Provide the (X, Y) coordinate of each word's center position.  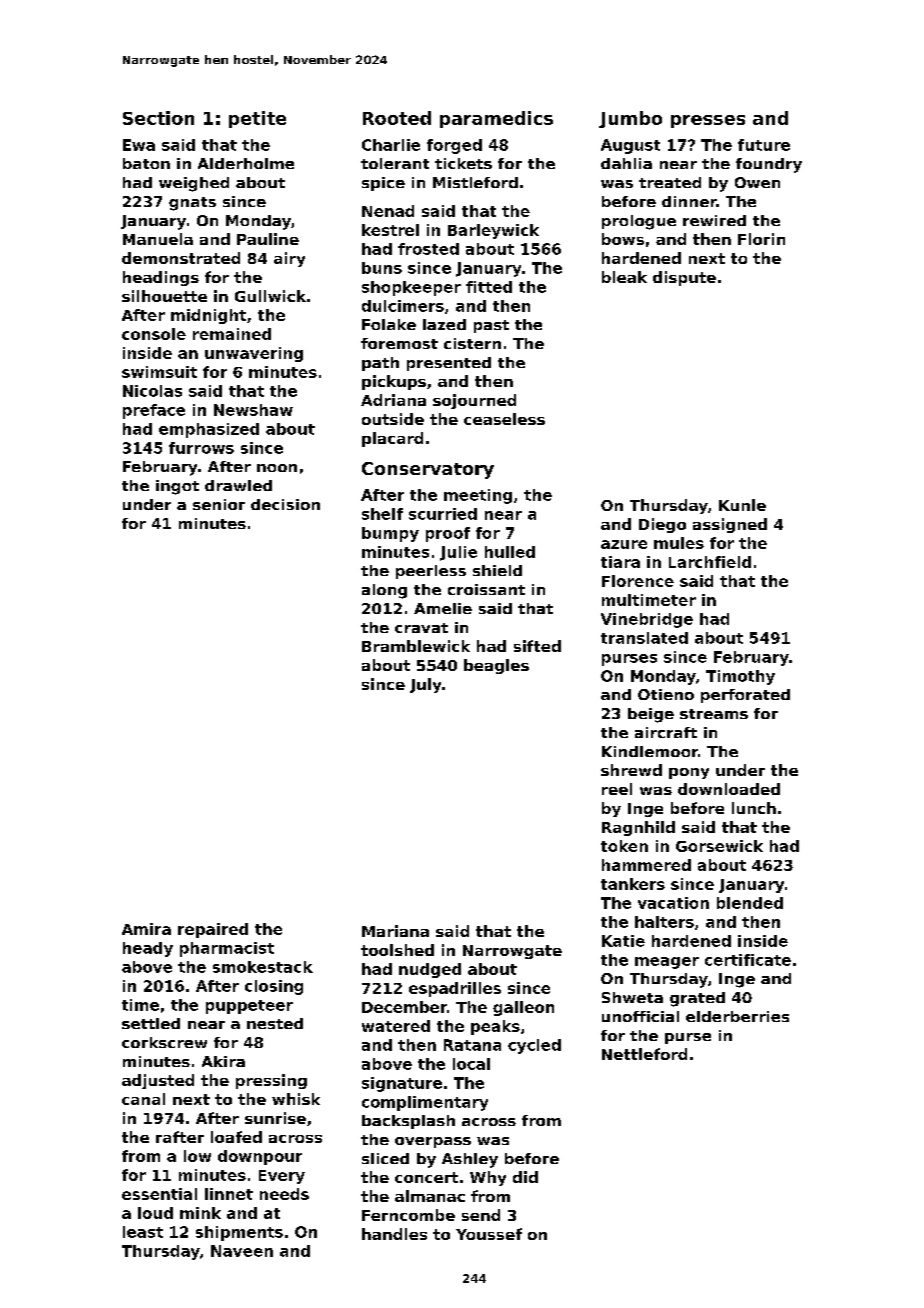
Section (158, 118)
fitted (489, 287)
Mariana (395, 931)
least (143, 1232)
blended (750, 903)
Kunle (742, 505)
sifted (537, 646)
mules (679, 543)
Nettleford (644, 1054)
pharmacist (227, 949)
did (525, 1177)
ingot (177, 487)
